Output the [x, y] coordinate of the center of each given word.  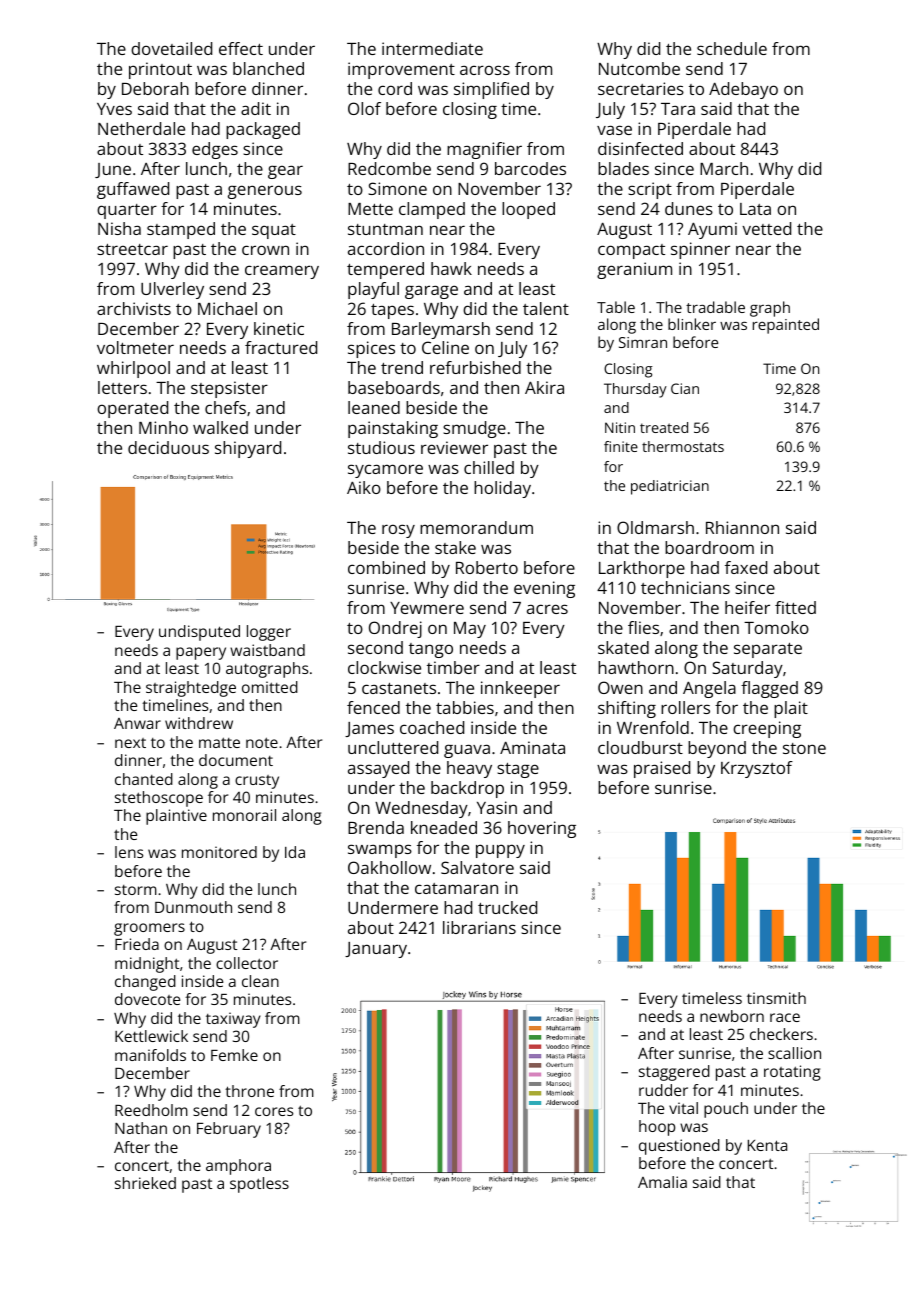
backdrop [467, 789]
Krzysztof [757, 769]
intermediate [432, 48]
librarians [479, 927]
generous [265, 192]
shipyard [248, 449]
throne [249, 1091]
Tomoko [776, 627]
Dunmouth [193, 907]
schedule [732, 48]
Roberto [487, 567]
